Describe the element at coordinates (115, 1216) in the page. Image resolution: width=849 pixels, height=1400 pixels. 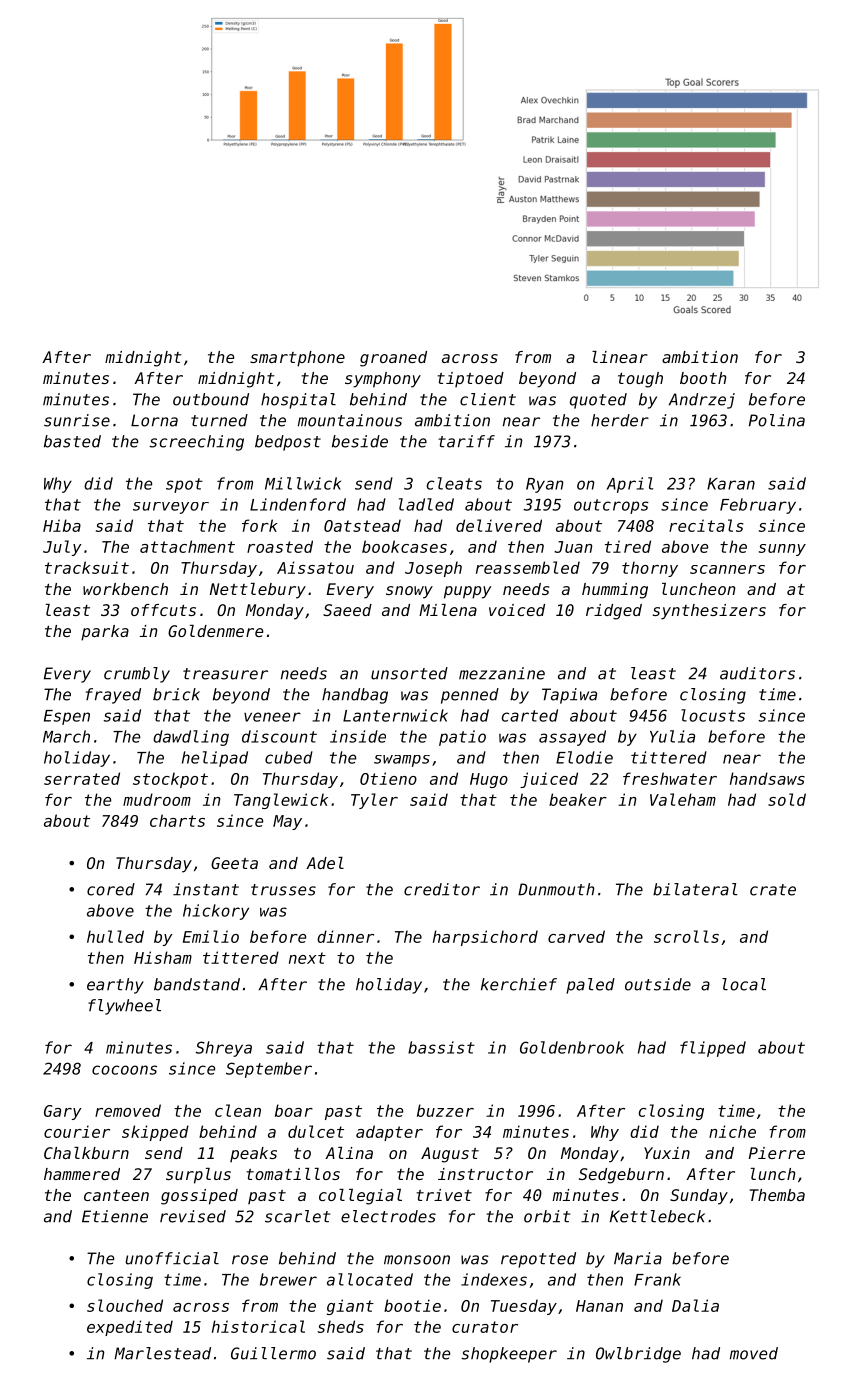
I see `Etienne` at that location.
